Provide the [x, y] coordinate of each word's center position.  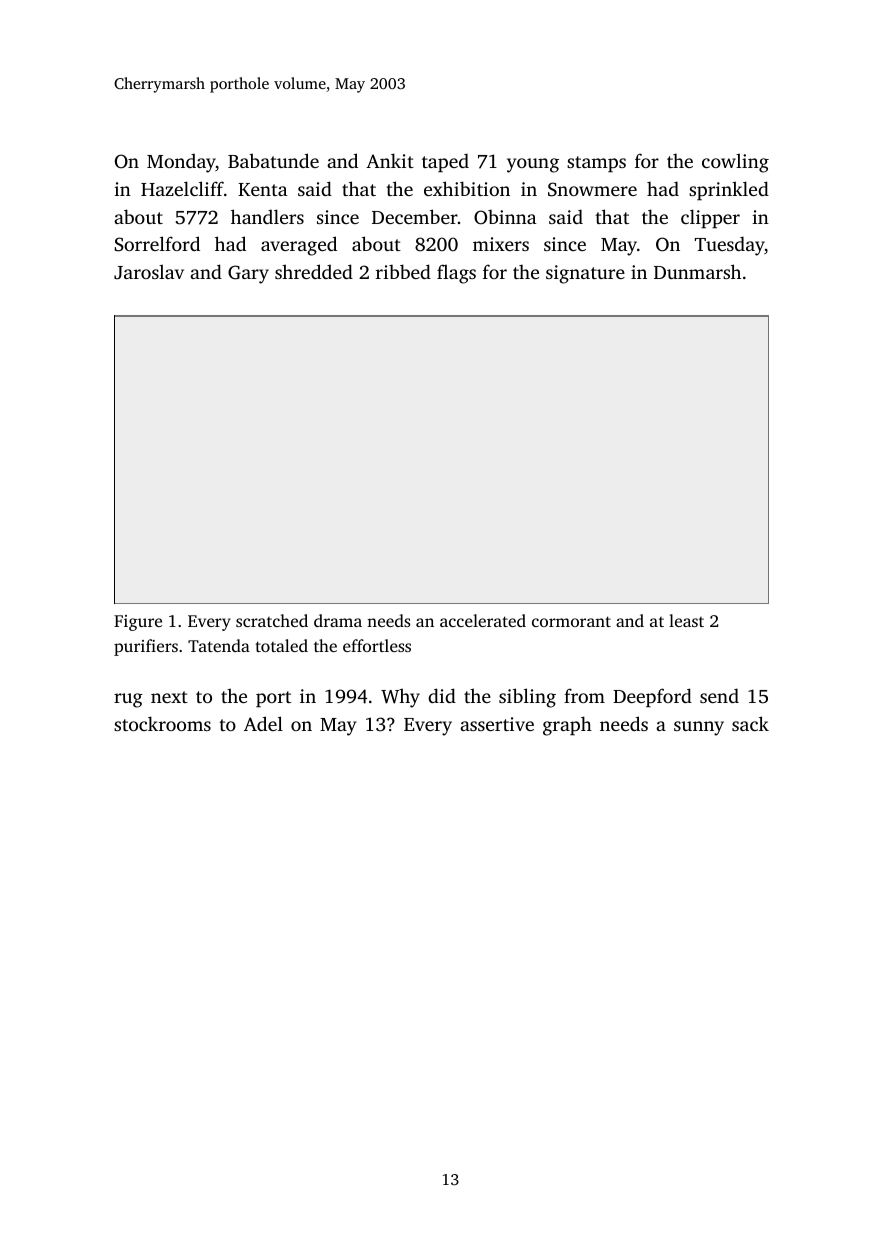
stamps [596, 164]
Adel [263, 723]
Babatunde [273, 160]
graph [567, 726]
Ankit [390, 160]
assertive [497, 724]
